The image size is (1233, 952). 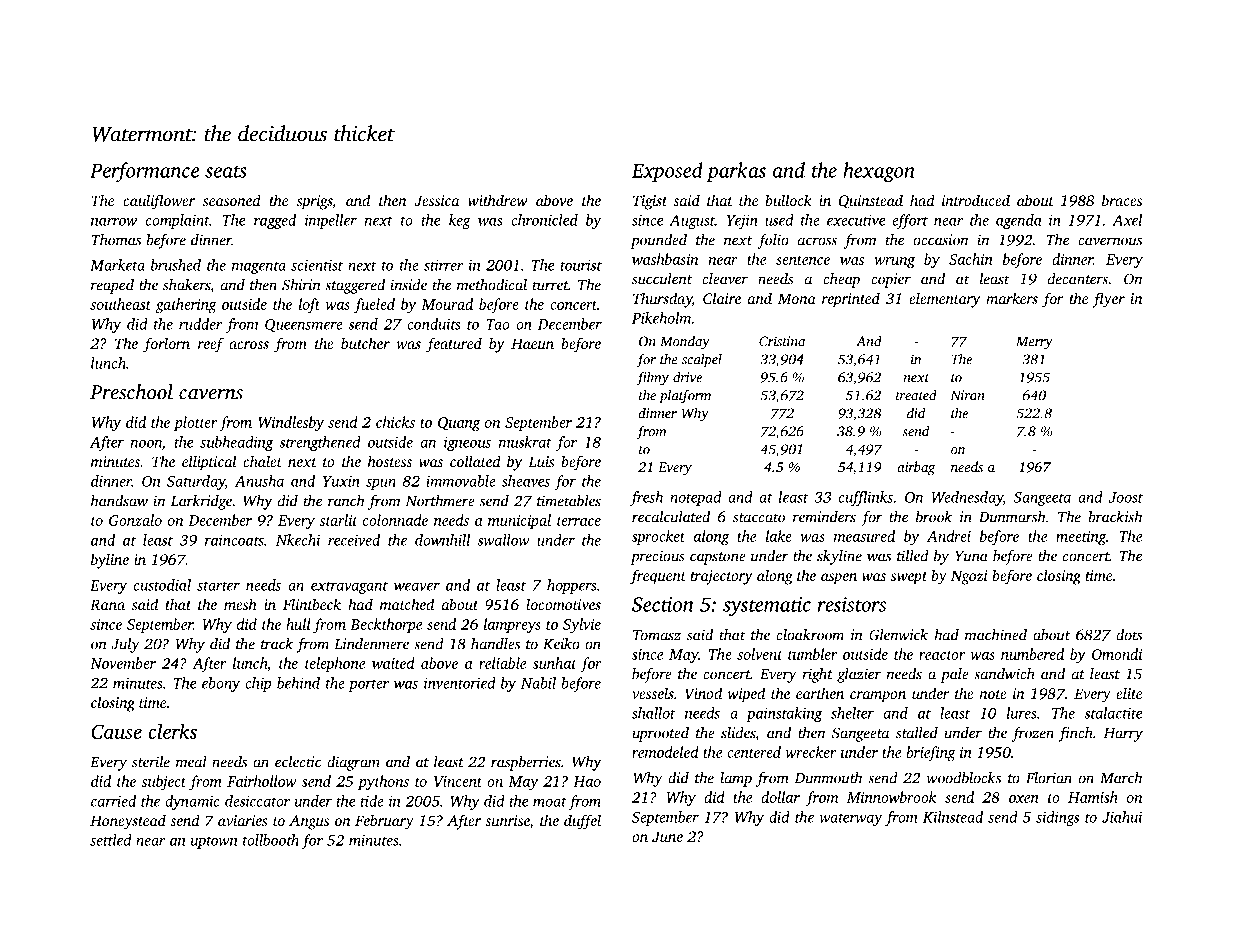 What do you see at coordinates (119, 501) in the screenshot?
I see `handsaw` at bounding box center [119, 501].
